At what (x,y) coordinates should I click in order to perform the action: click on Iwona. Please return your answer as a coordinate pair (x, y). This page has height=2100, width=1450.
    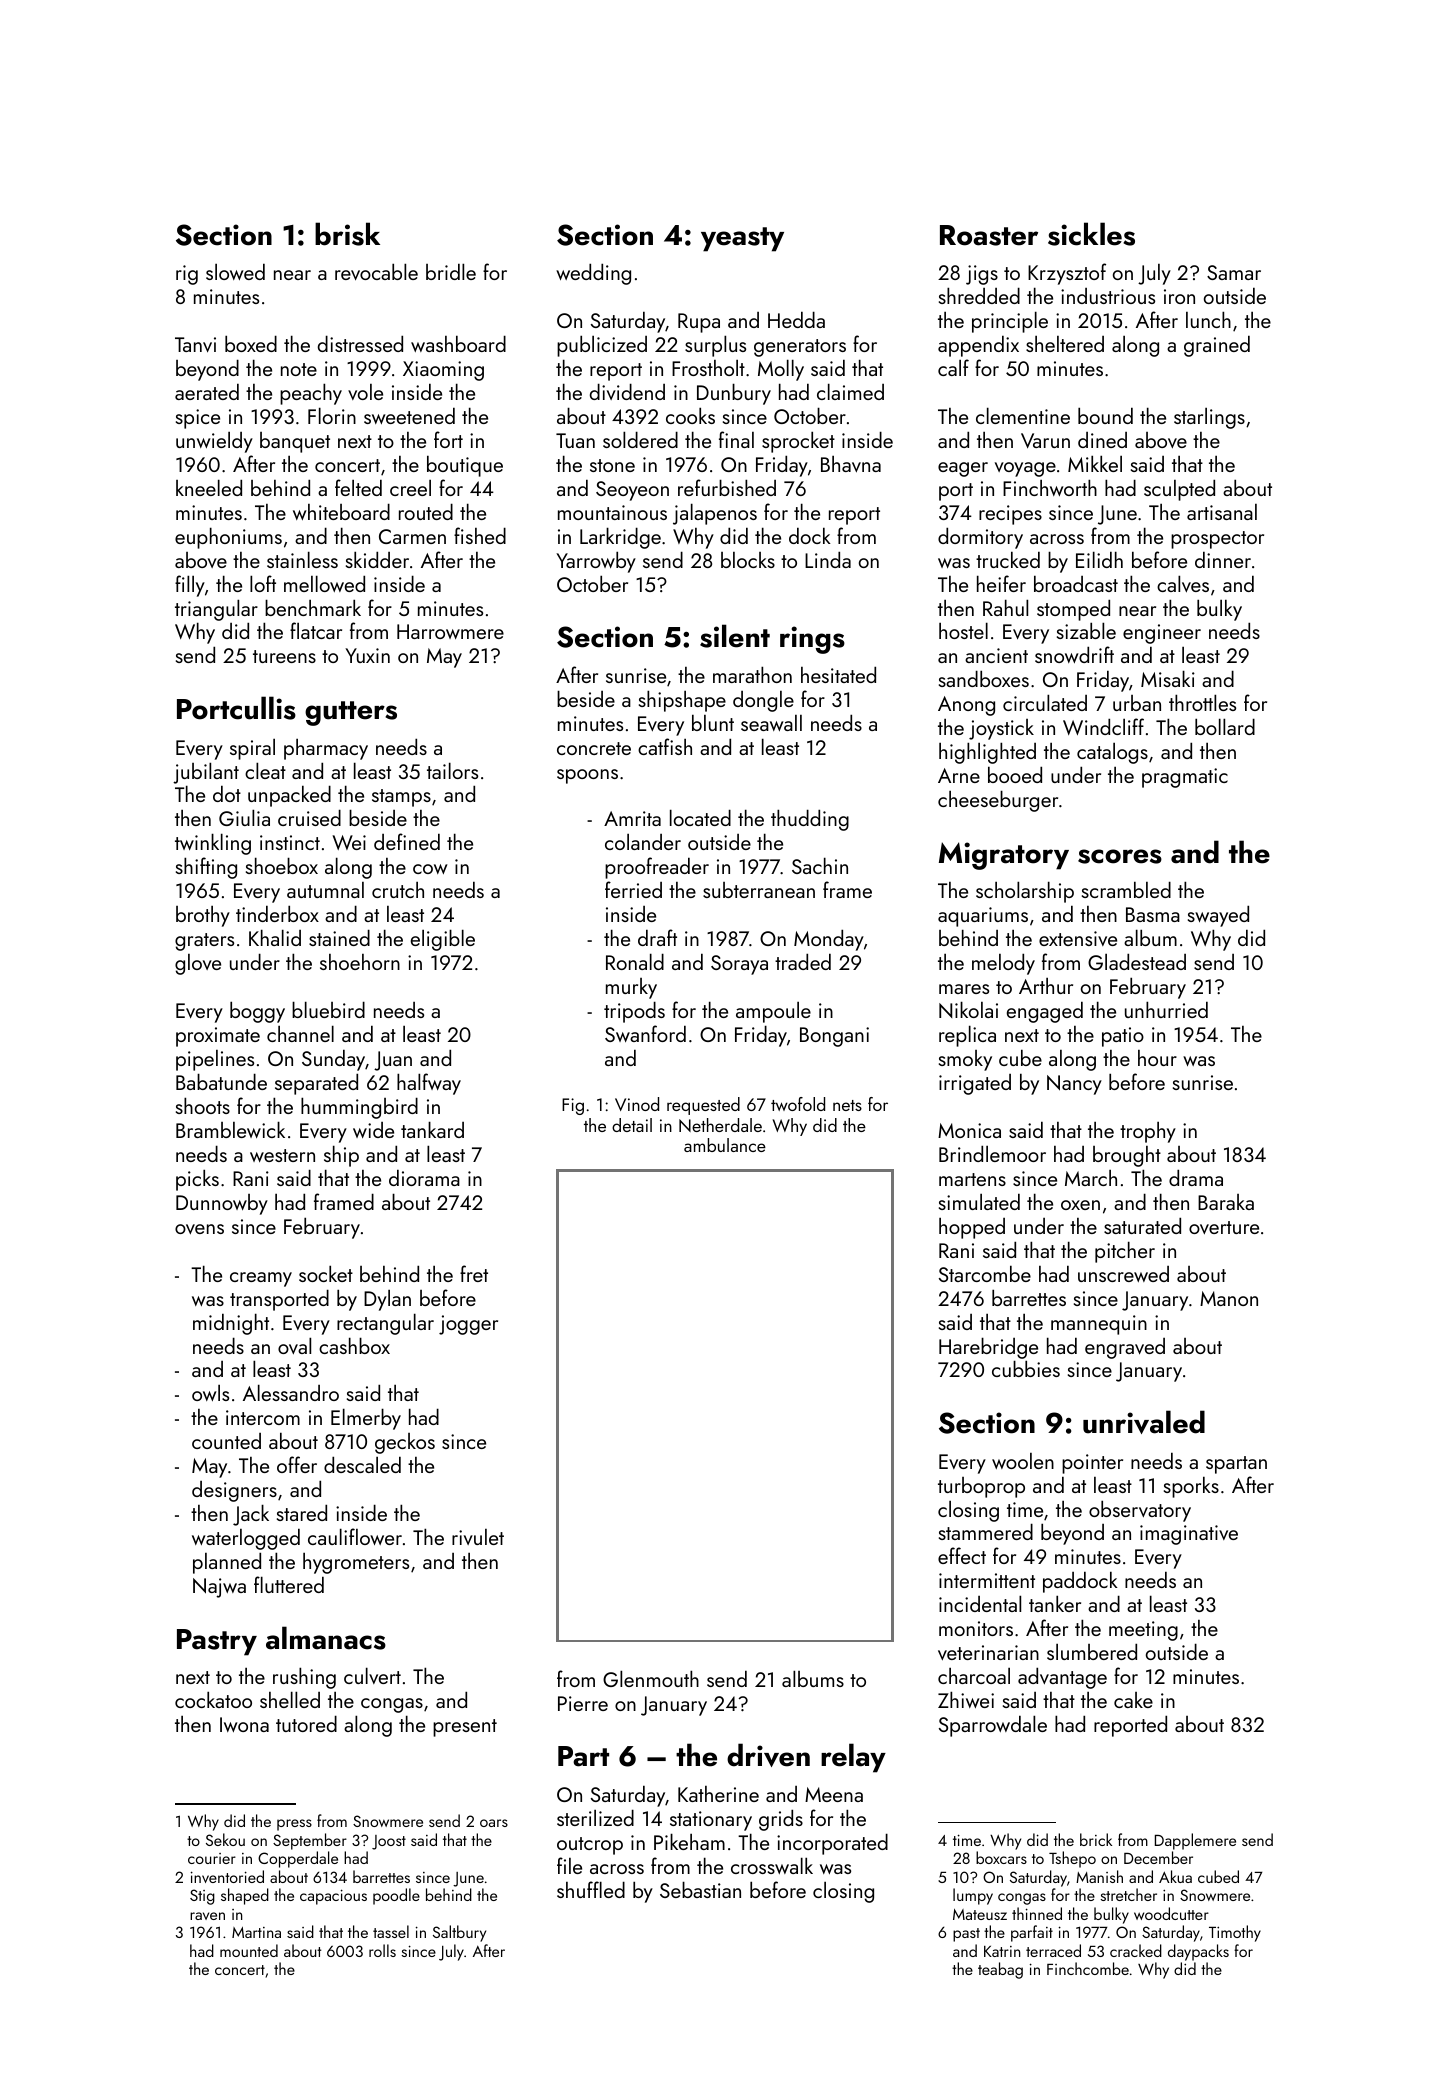
    Looking at the image, I should click on (244, 1724).
